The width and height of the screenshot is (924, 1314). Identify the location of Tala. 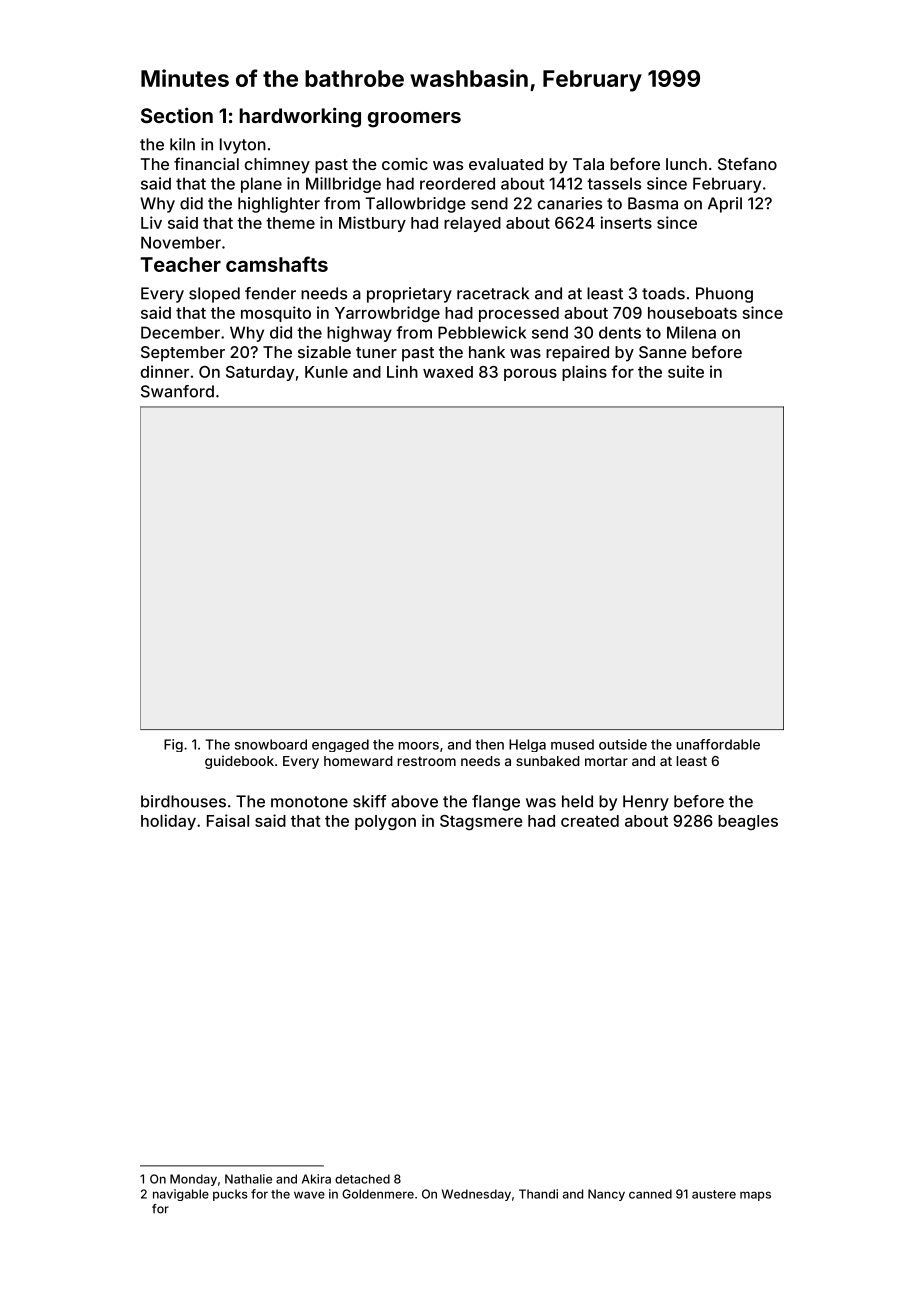
(588, 164).
